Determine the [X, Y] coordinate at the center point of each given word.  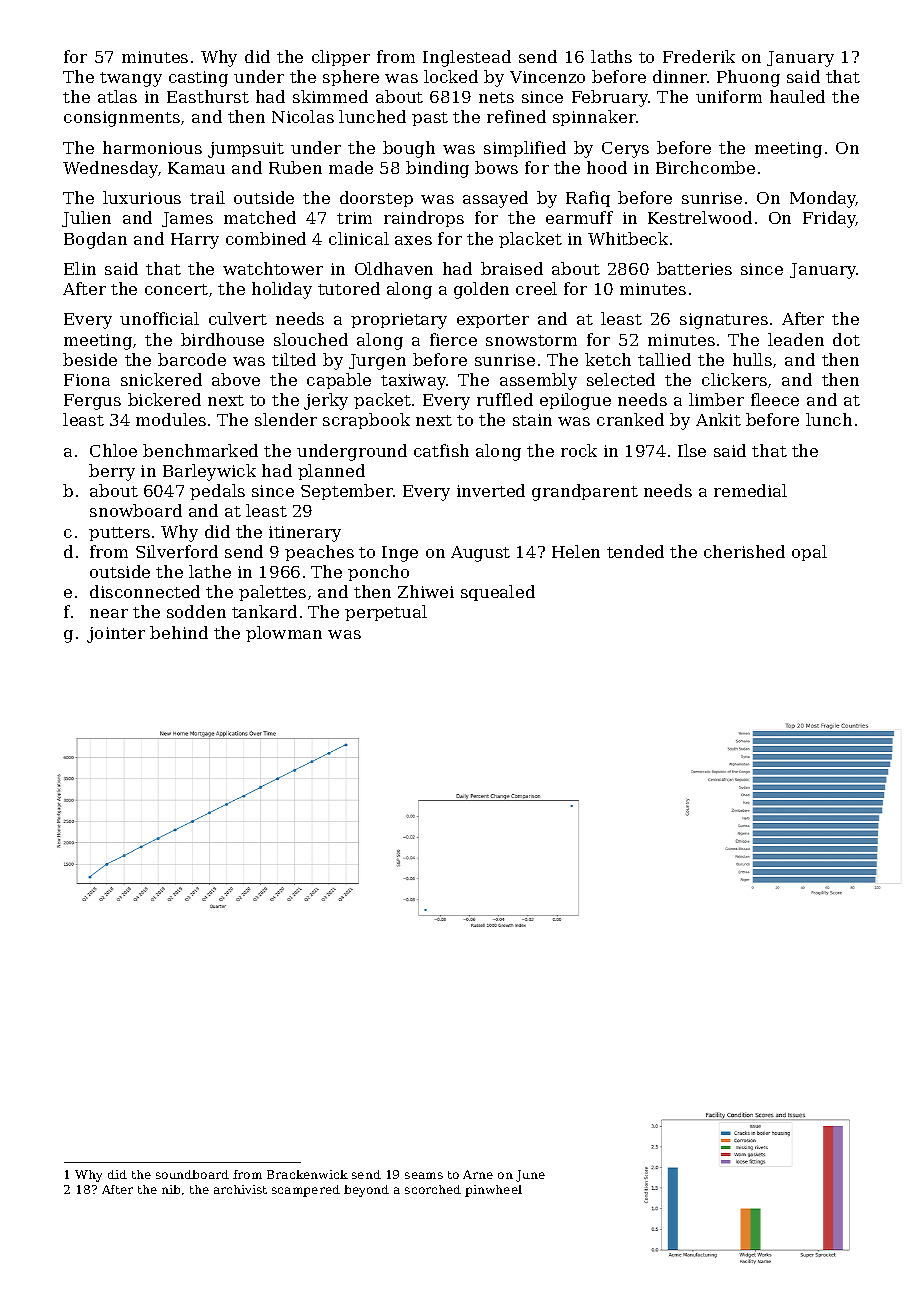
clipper [341, 58]
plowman [284, 634]
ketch [608, 359]
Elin [80, 268]
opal [809, 553]
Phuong [748, 78]
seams [424, 1175]
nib [171, 1189]
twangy [131, 79]
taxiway [413, 382]
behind [179, 632]
